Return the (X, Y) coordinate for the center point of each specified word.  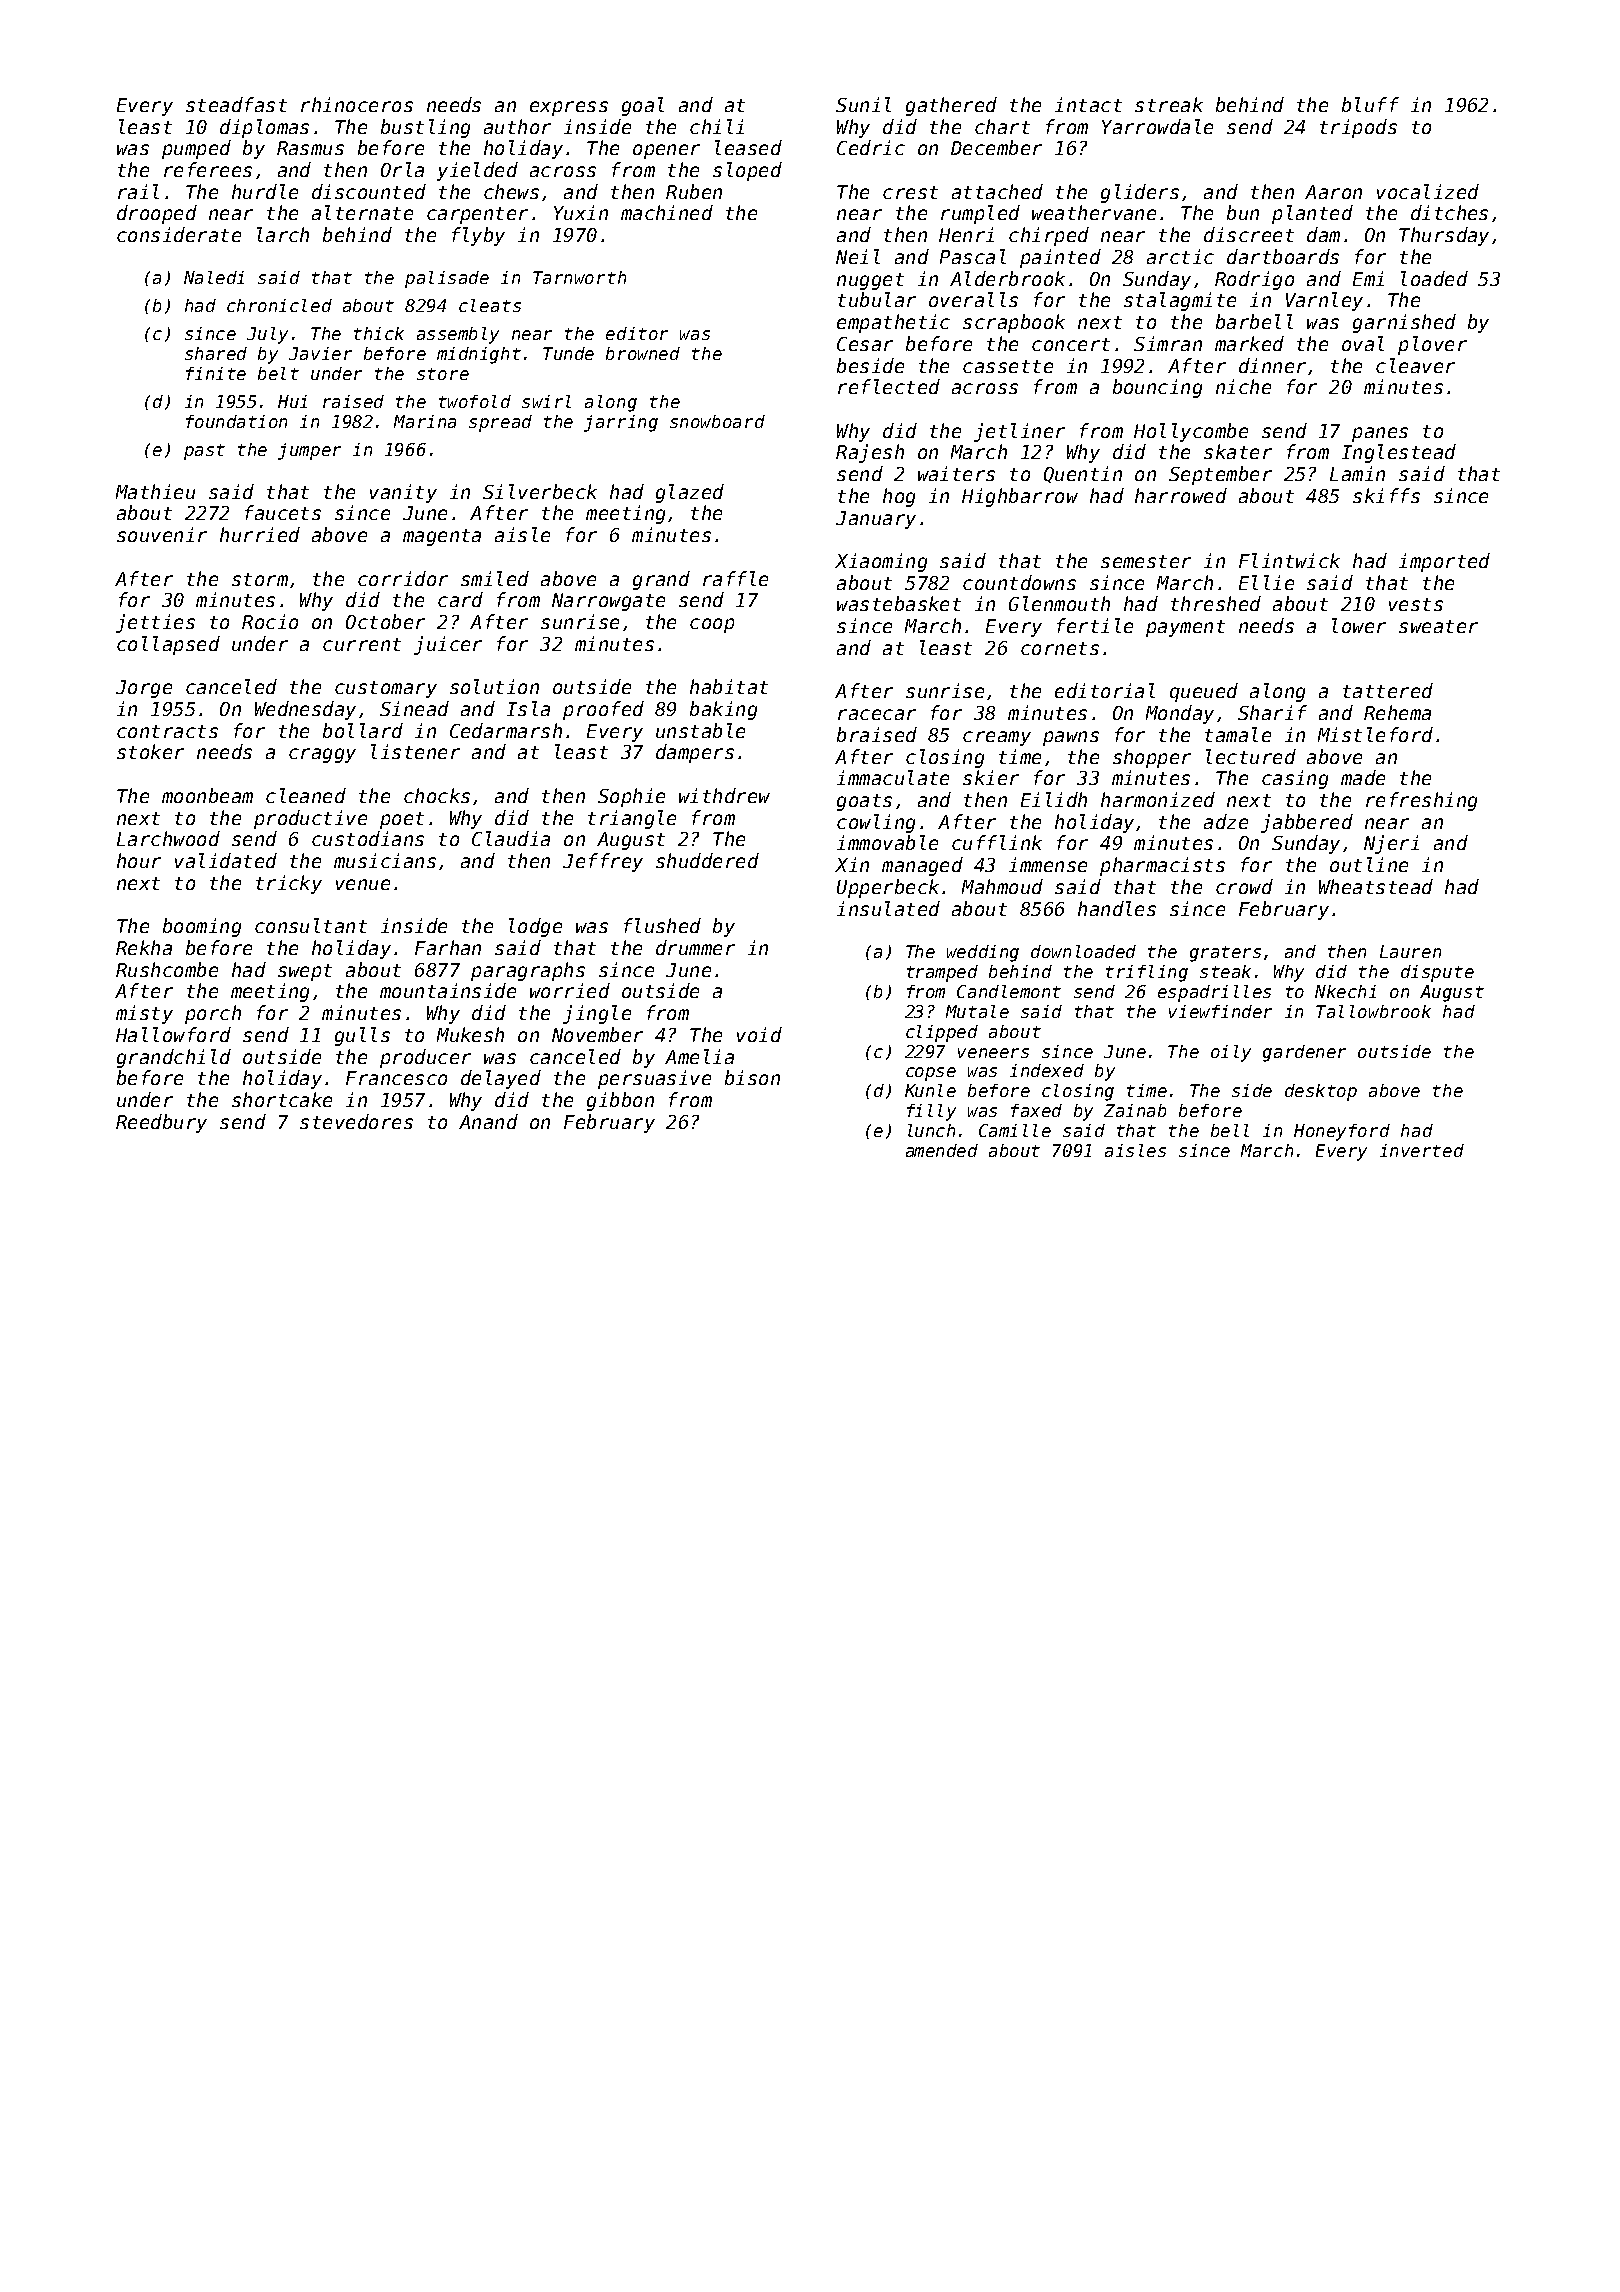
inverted (1422, 1150)
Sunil (863, 104)
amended (942, 1150)
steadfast (236, 104)
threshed (1216, 603)
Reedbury (161, 1123)
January (876, 520)
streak (1169, 104)
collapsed (168, 645)
